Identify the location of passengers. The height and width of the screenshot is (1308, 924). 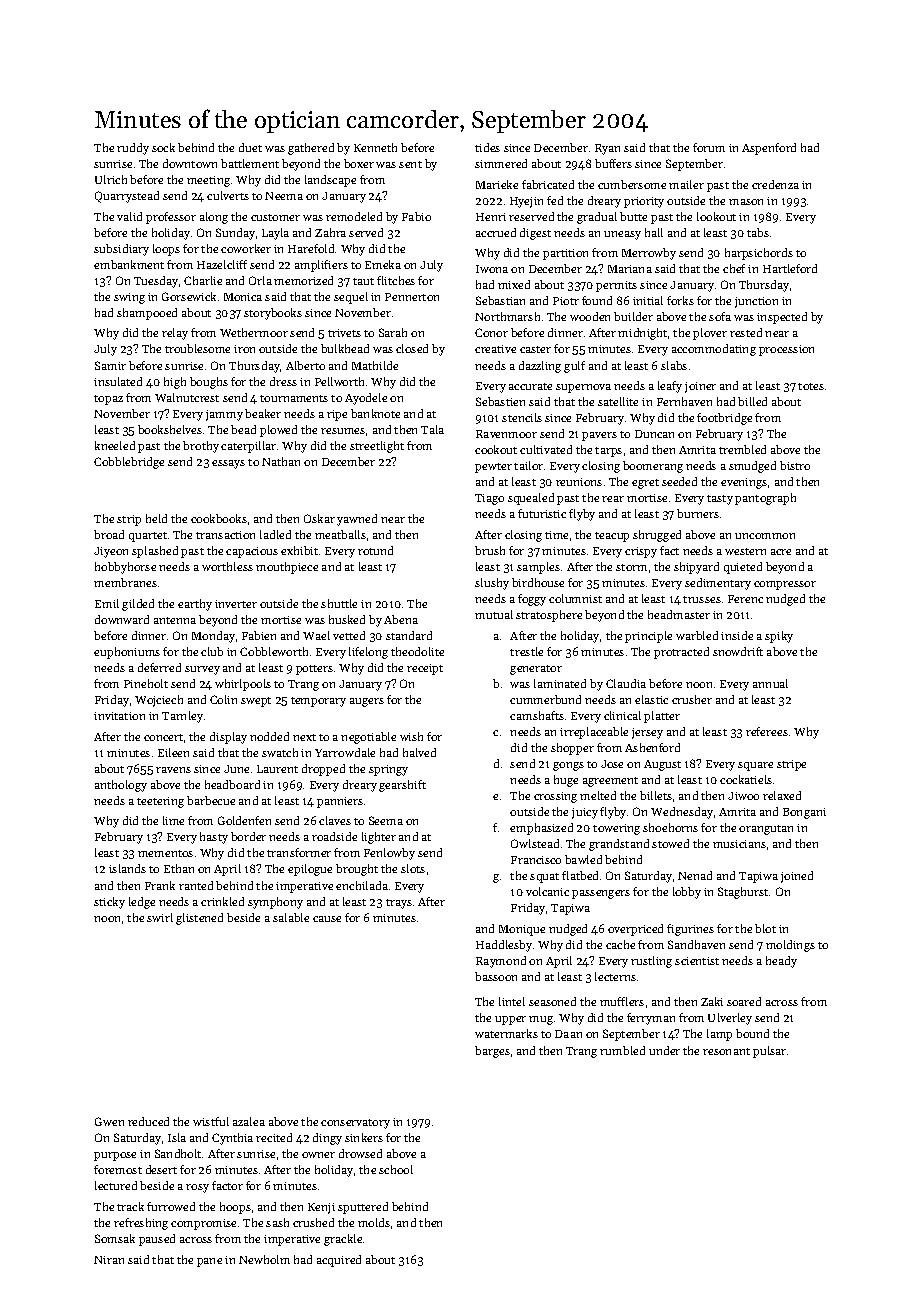
(601, 894).
